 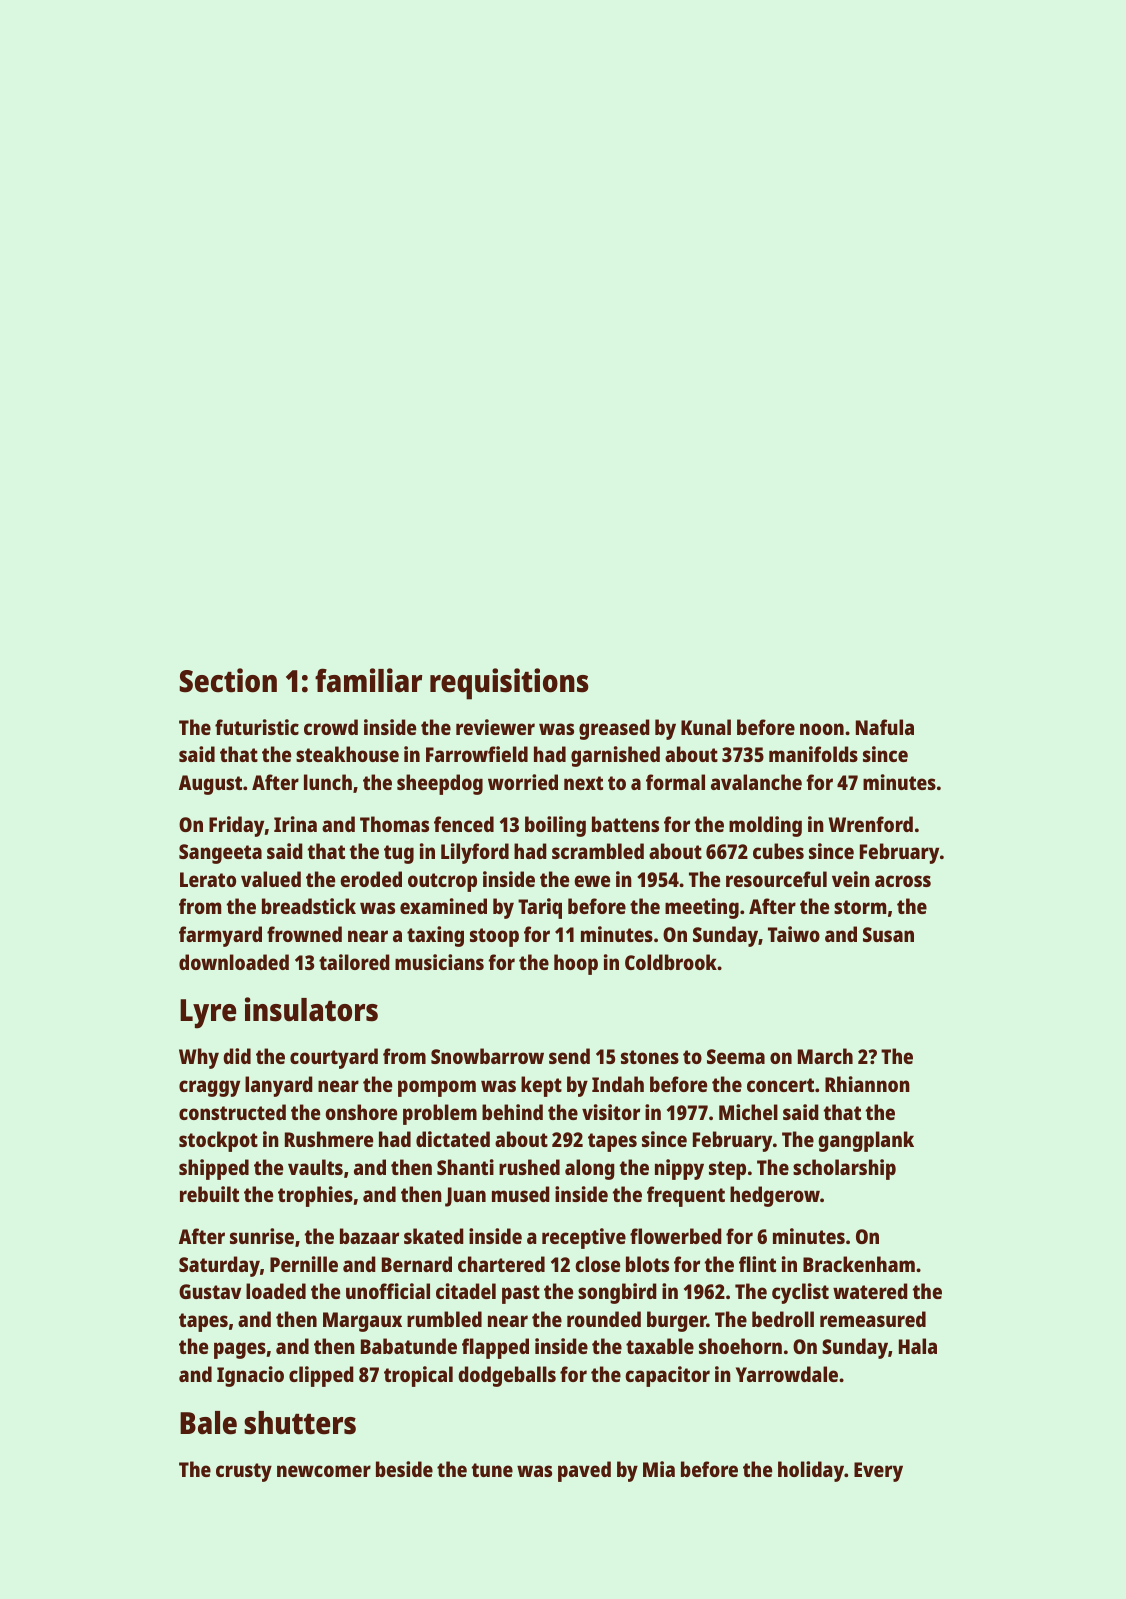 I want to click on Susan, so click(x=888, y=934).
